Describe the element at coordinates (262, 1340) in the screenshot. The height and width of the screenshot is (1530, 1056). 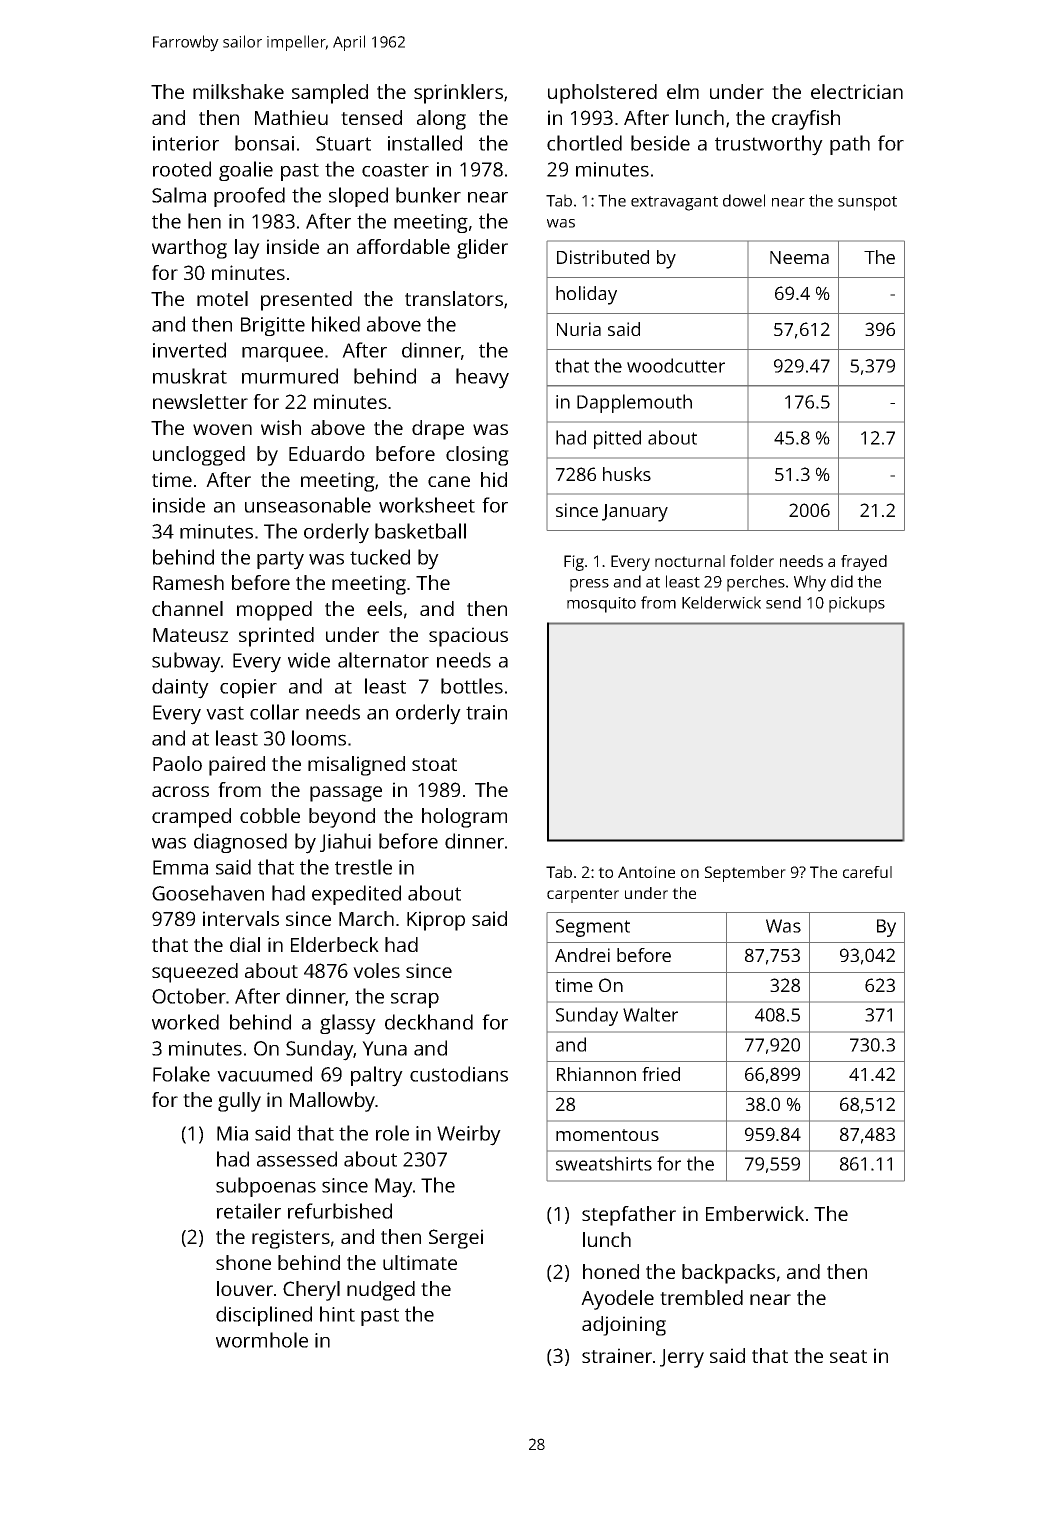
I see `wormhole` at that location.
